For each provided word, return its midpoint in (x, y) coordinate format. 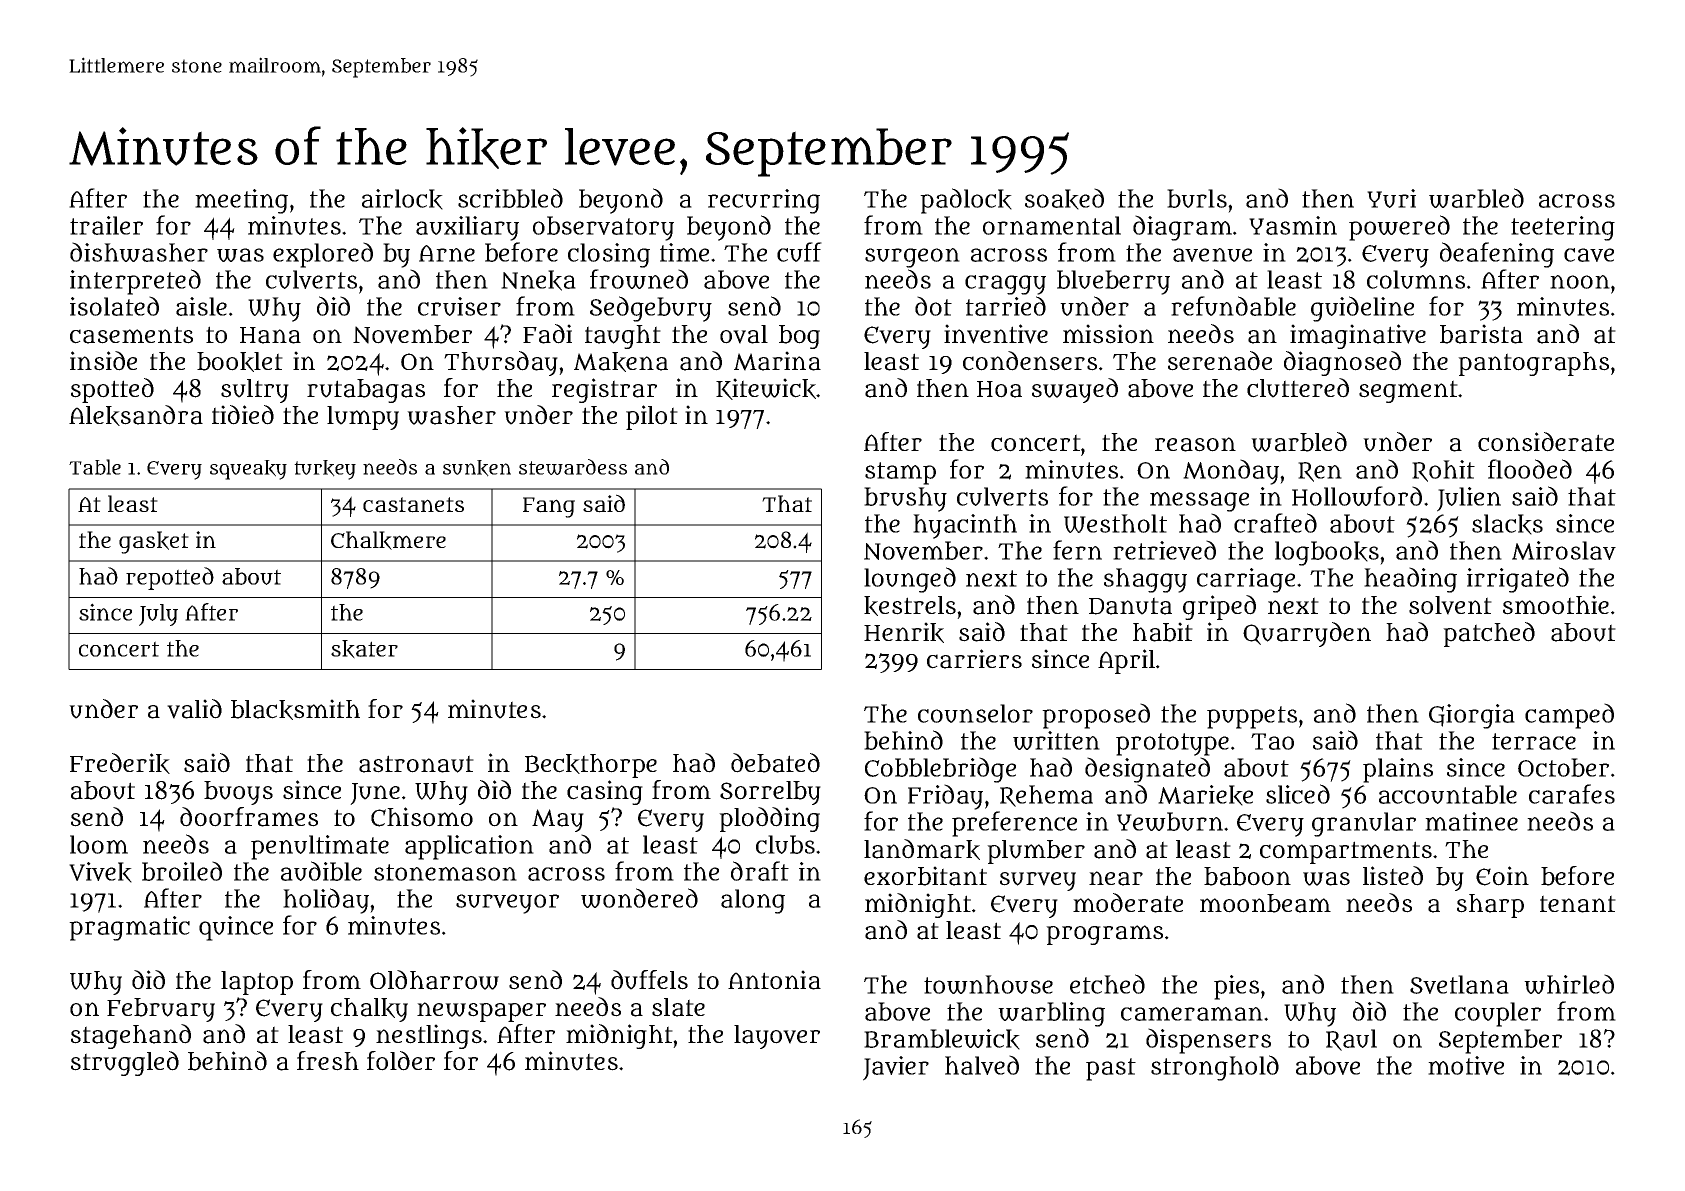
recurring (764, 201)
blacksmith (295, 709)
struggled (125, 1063)
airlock (402, 199)
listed (1393, 876)
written (1056, 740)
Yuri (1391, 198)
